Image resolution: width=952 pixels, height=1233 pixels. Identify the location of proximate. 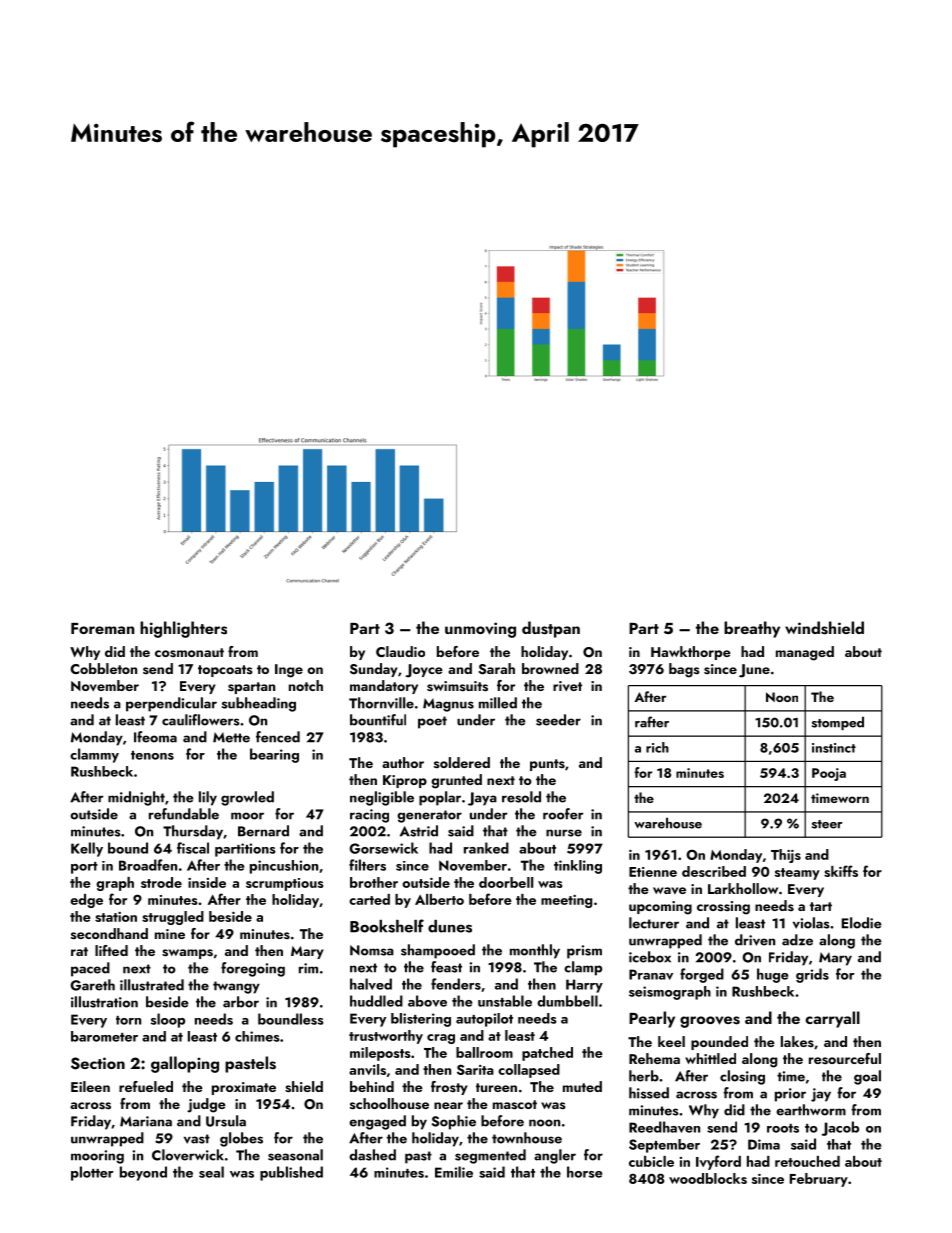
(244, 1088).
